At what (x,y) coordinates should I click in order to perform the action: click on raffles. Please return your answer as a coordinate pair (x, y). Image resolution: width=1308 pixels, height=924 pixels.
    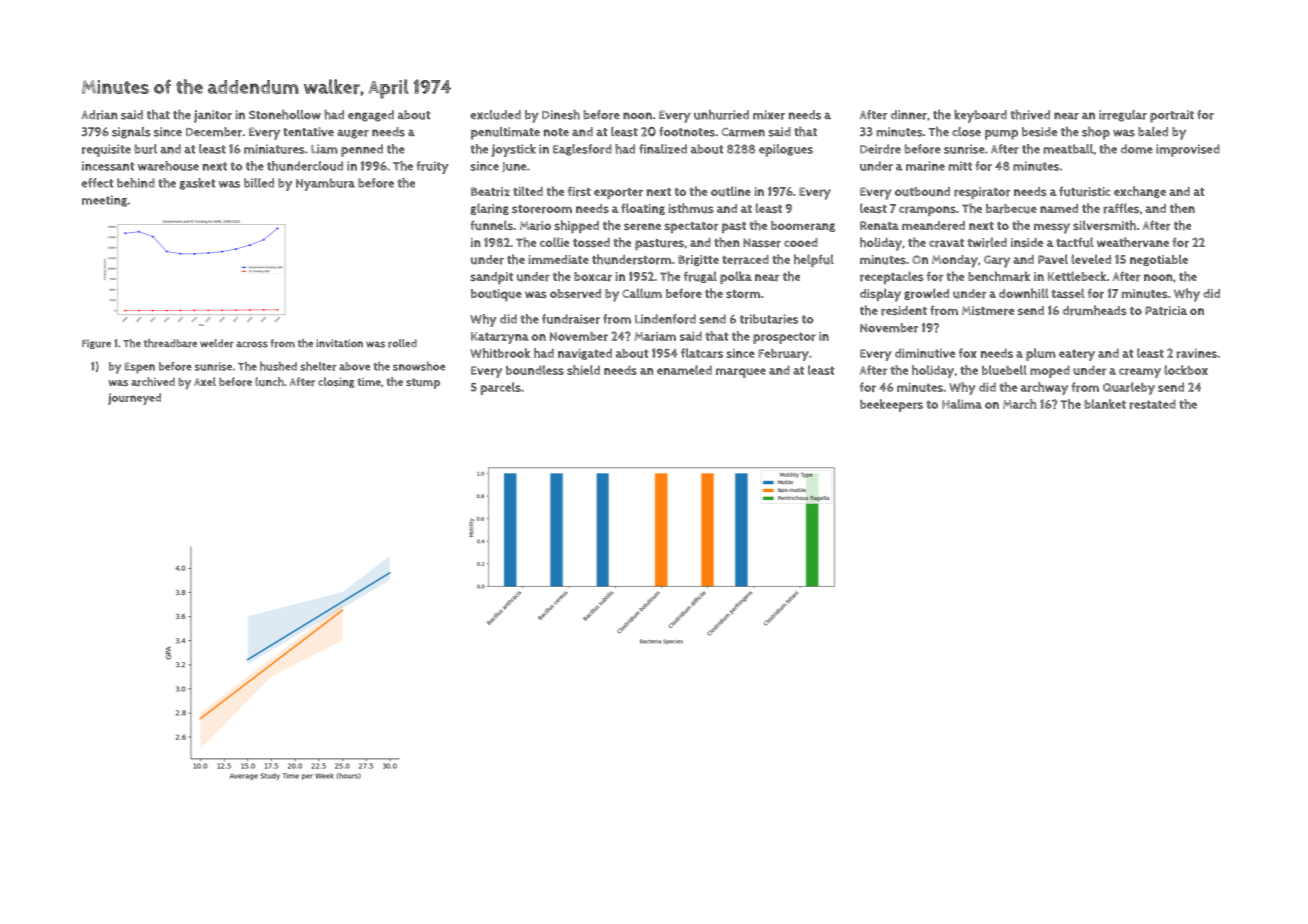
    Looking at the image, I should click on (1121, 208).
